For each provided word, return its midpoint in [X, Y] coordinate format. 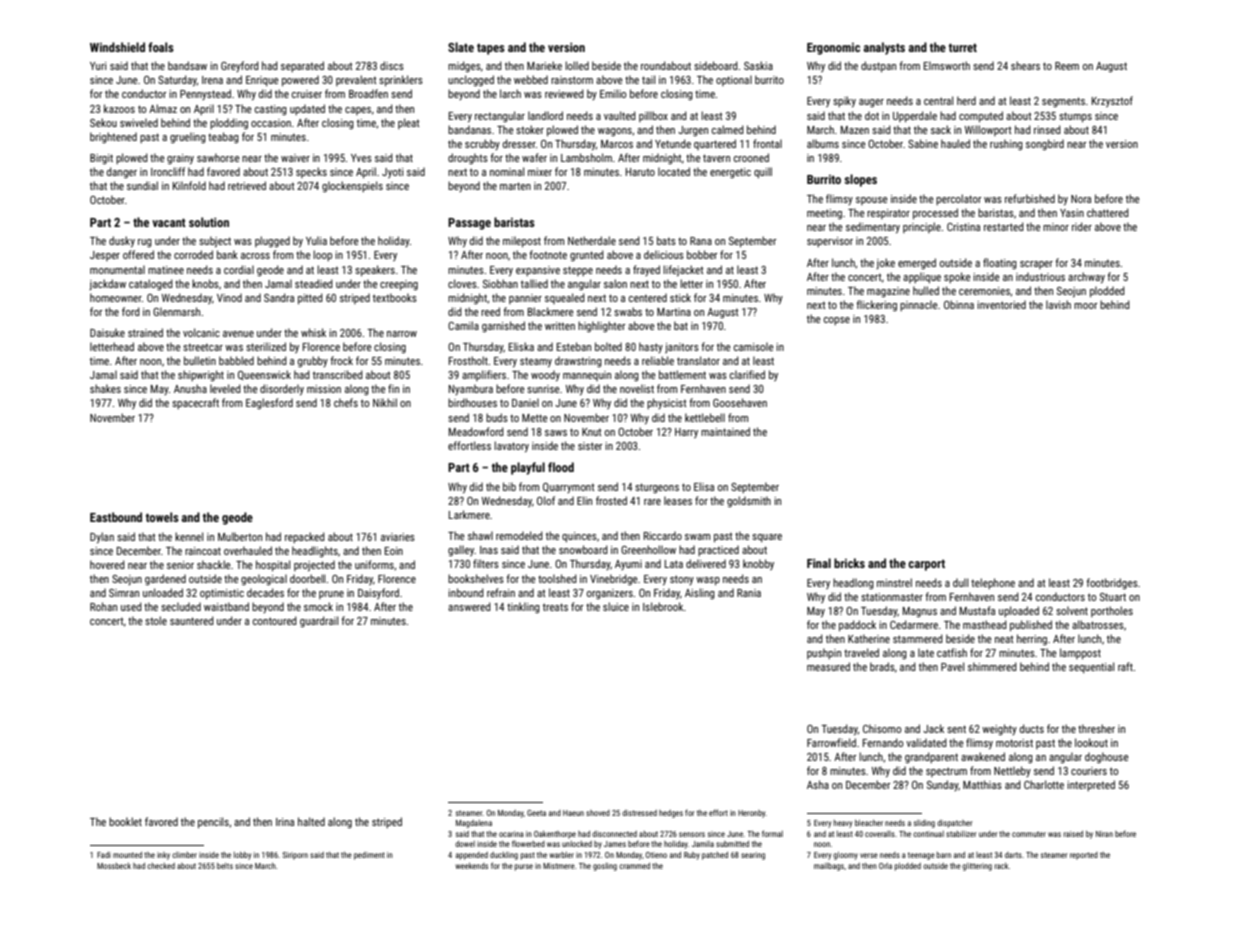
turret [963, 47]
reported [1084, 856]
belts [225, 866]
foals [161, 47]
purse [524, 867]
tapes [491, 49]
